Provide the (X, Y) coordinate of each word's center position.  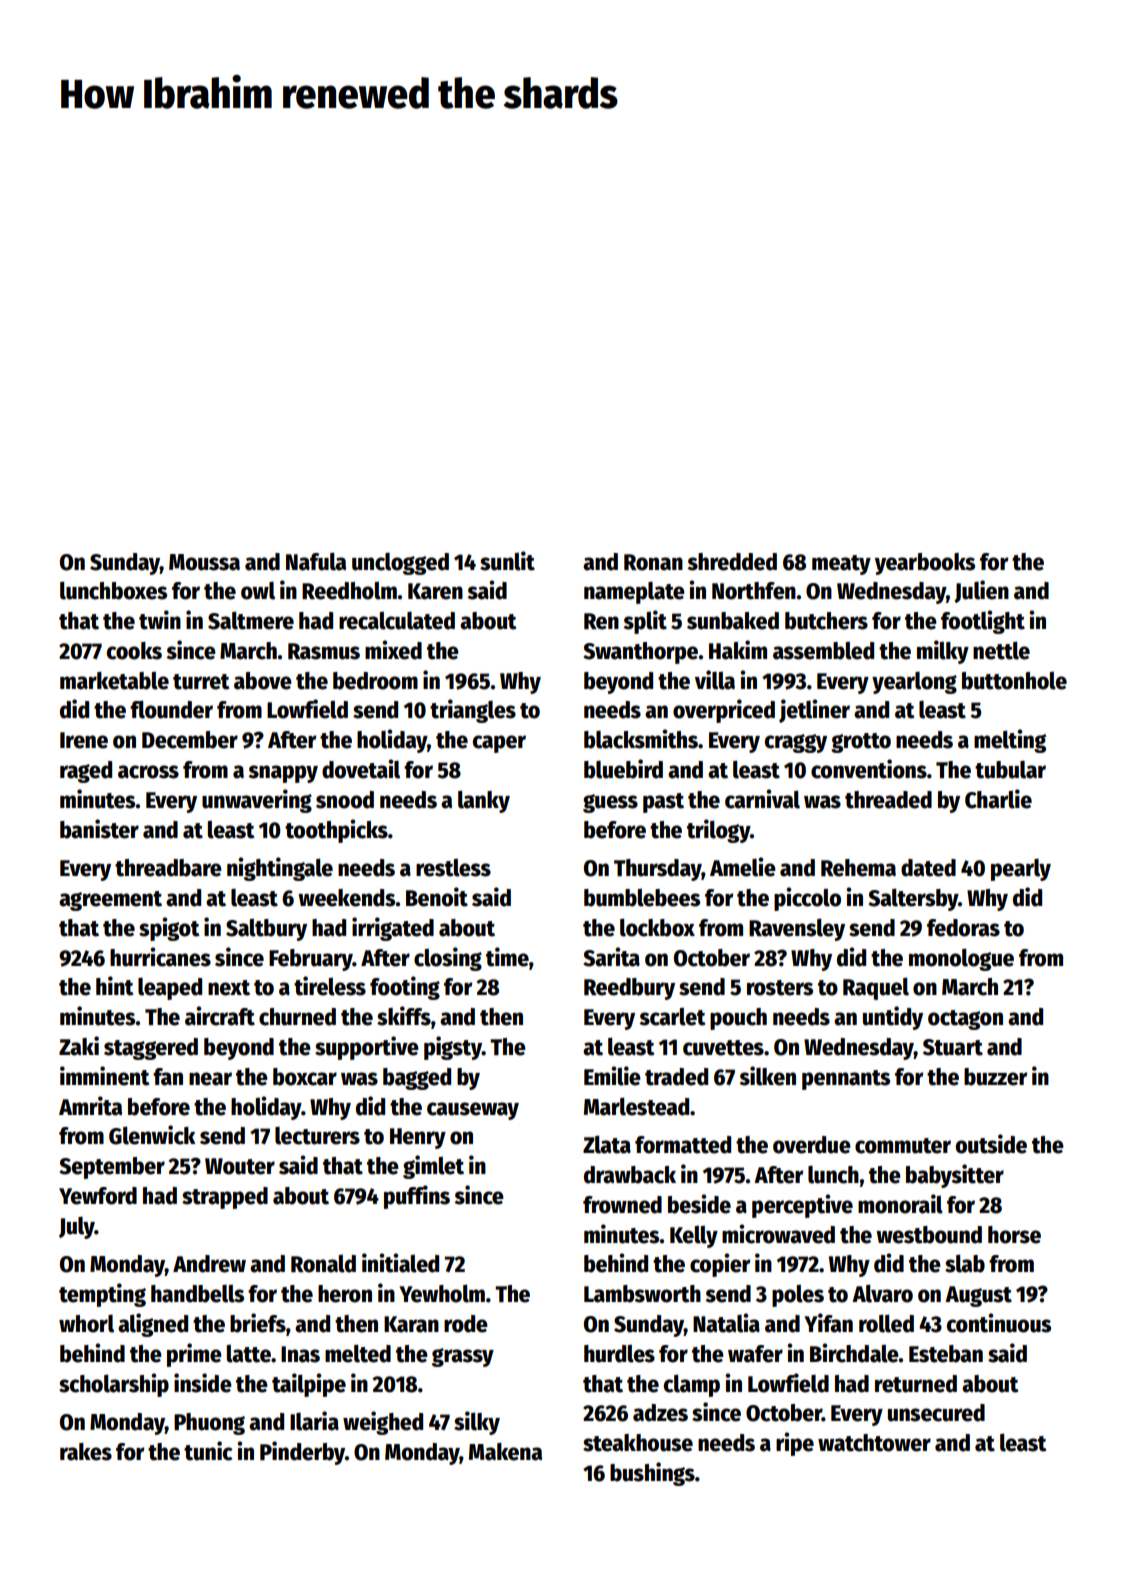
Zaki (79, 1046)
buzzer (995, 1077)
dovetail (361, 769)
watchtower (874, 1443)
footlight (983, 622)
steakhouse (638, 1443)
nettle (1001, 650)
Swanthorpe (640, 653)
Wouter (240, 1166)
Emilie (612, 1076)
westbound (929, 1235)
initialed (400, 1263)
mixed (393, 650)
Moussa (204, 562)
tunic (208, 1451)
